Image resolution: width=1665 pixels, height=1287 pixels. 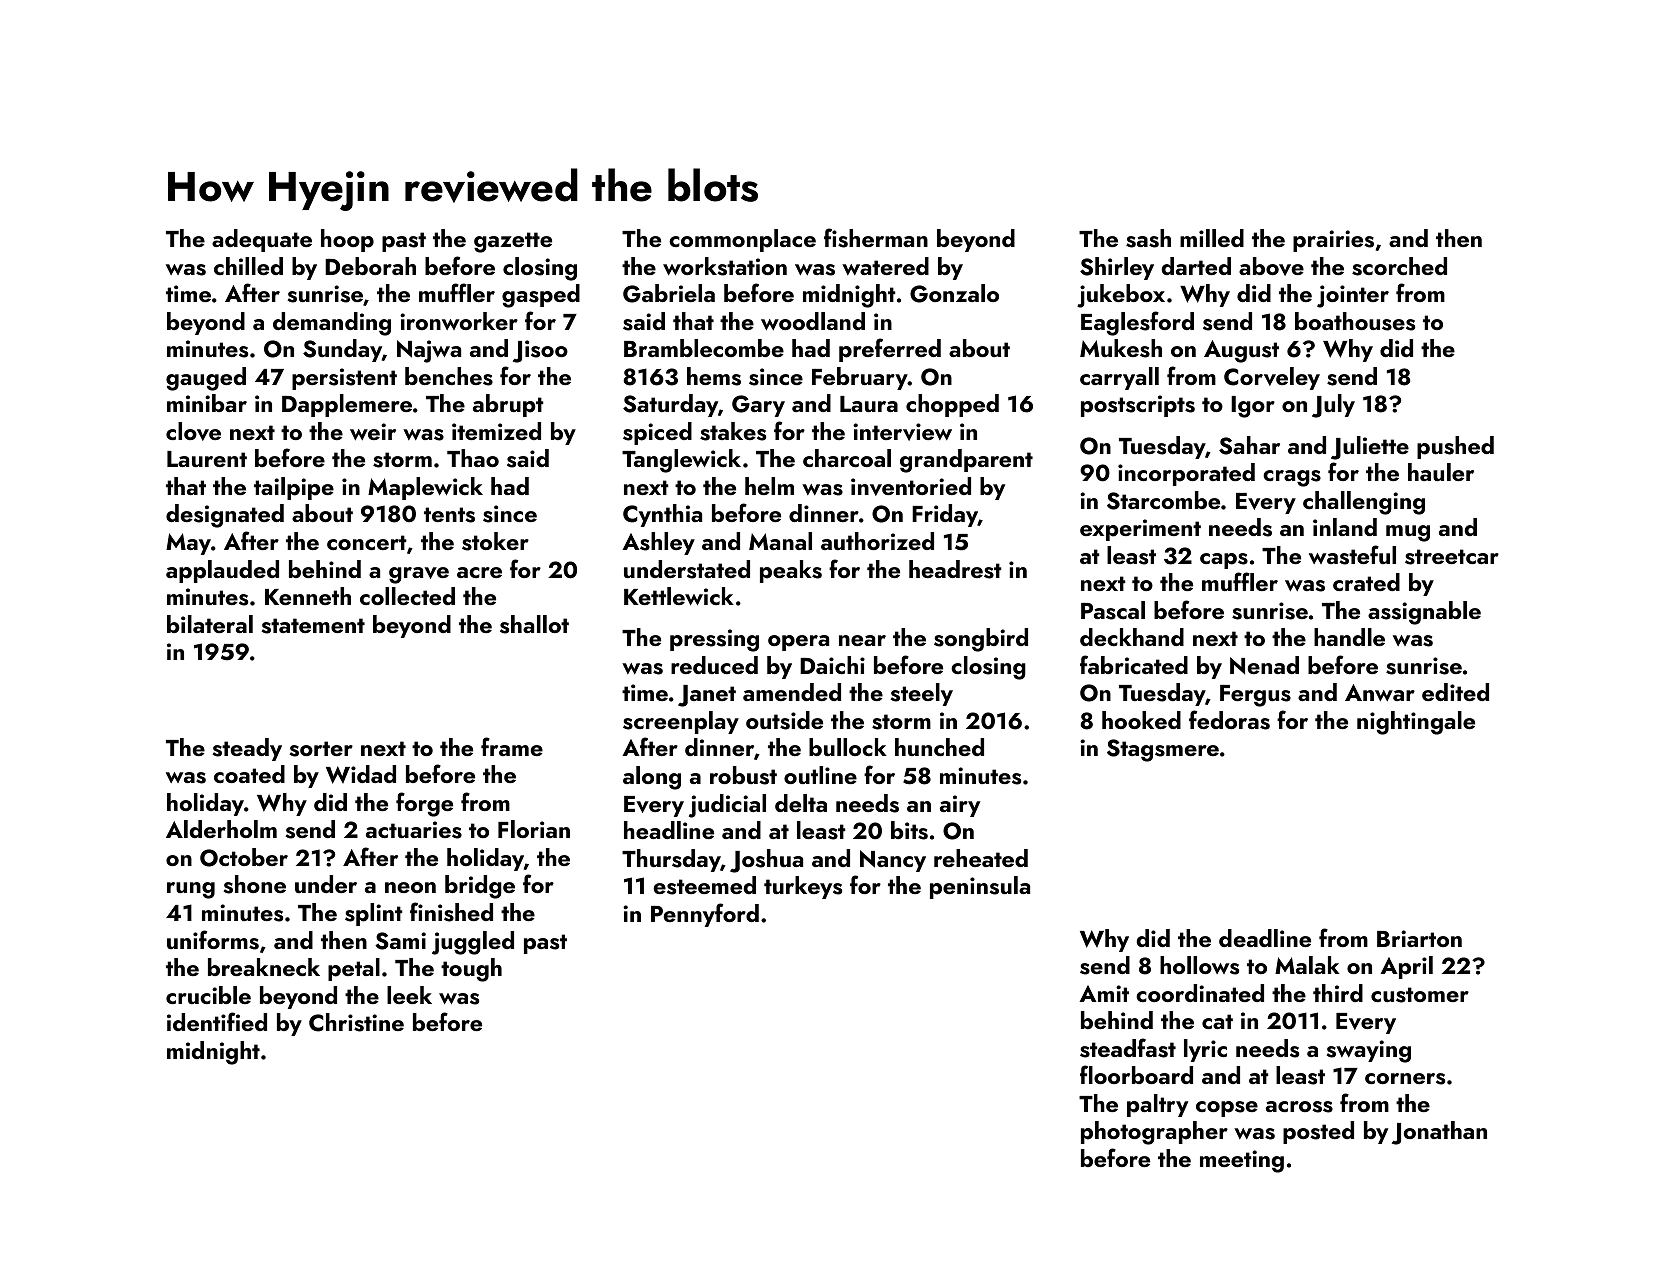 I want to click on commonplace, so click(x=742, y=240).
